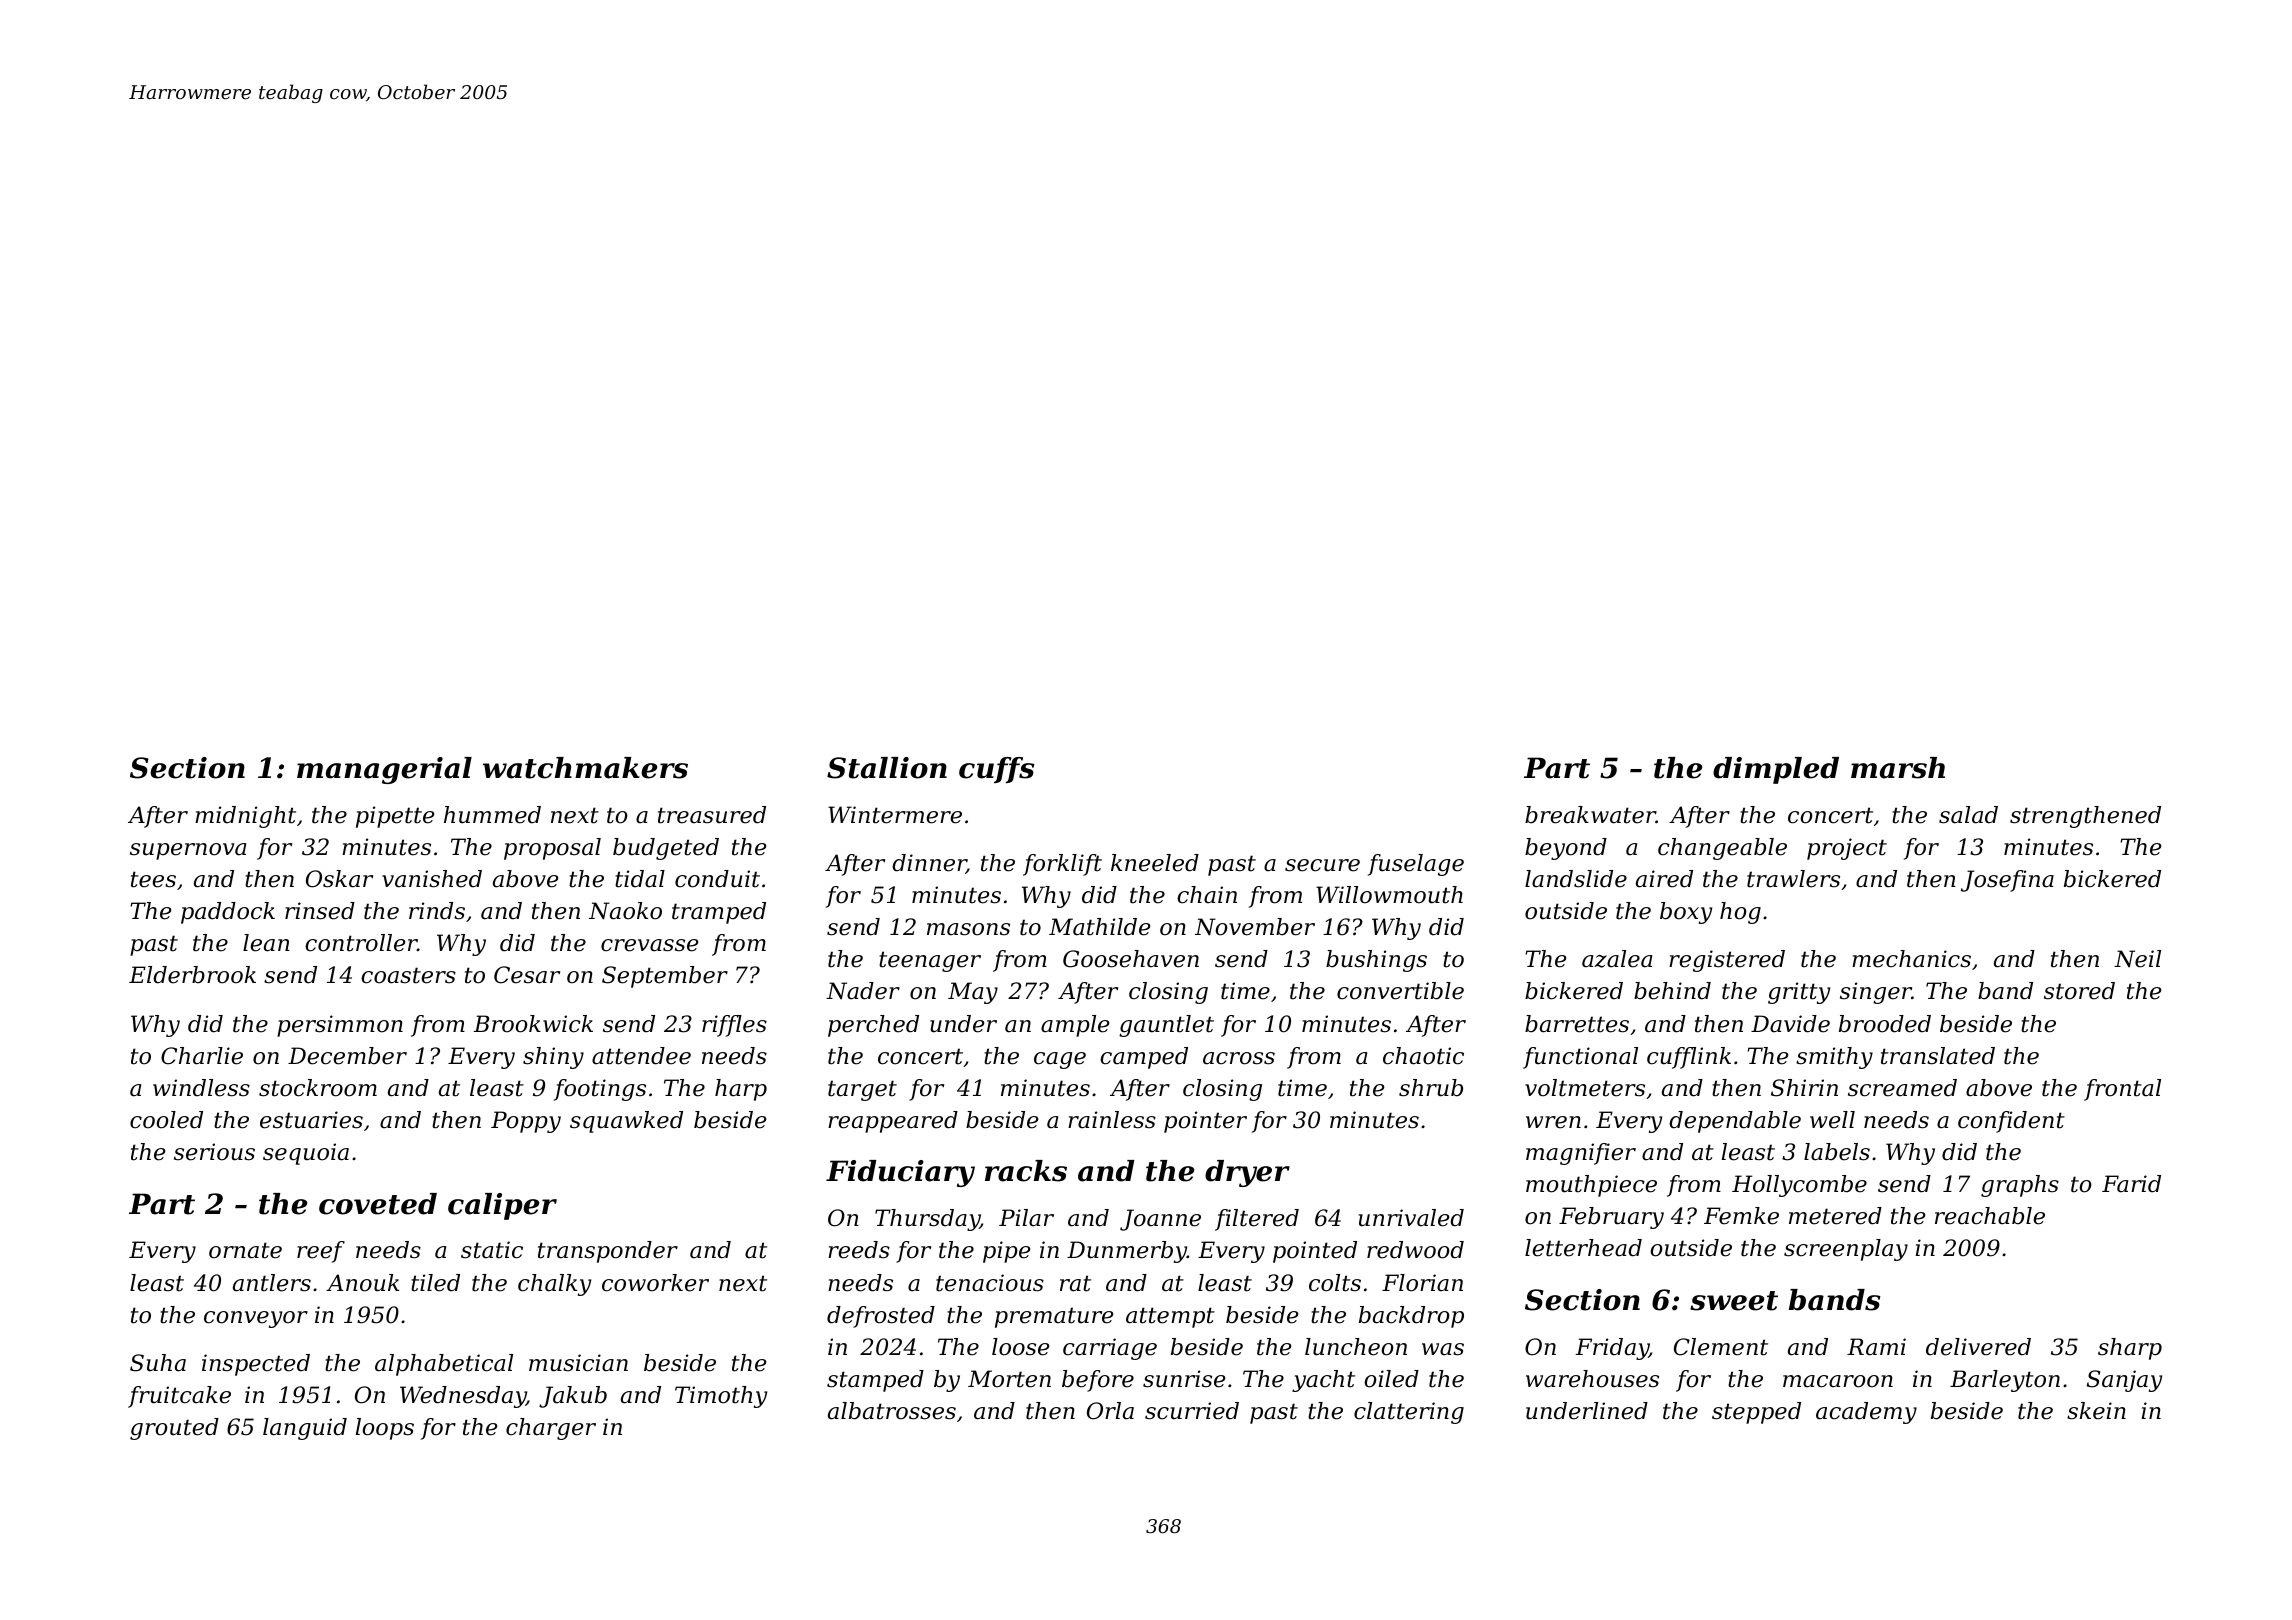 The height and width of the image is (1620, 2292). I want to click on colts, so click(1335, 1283).
